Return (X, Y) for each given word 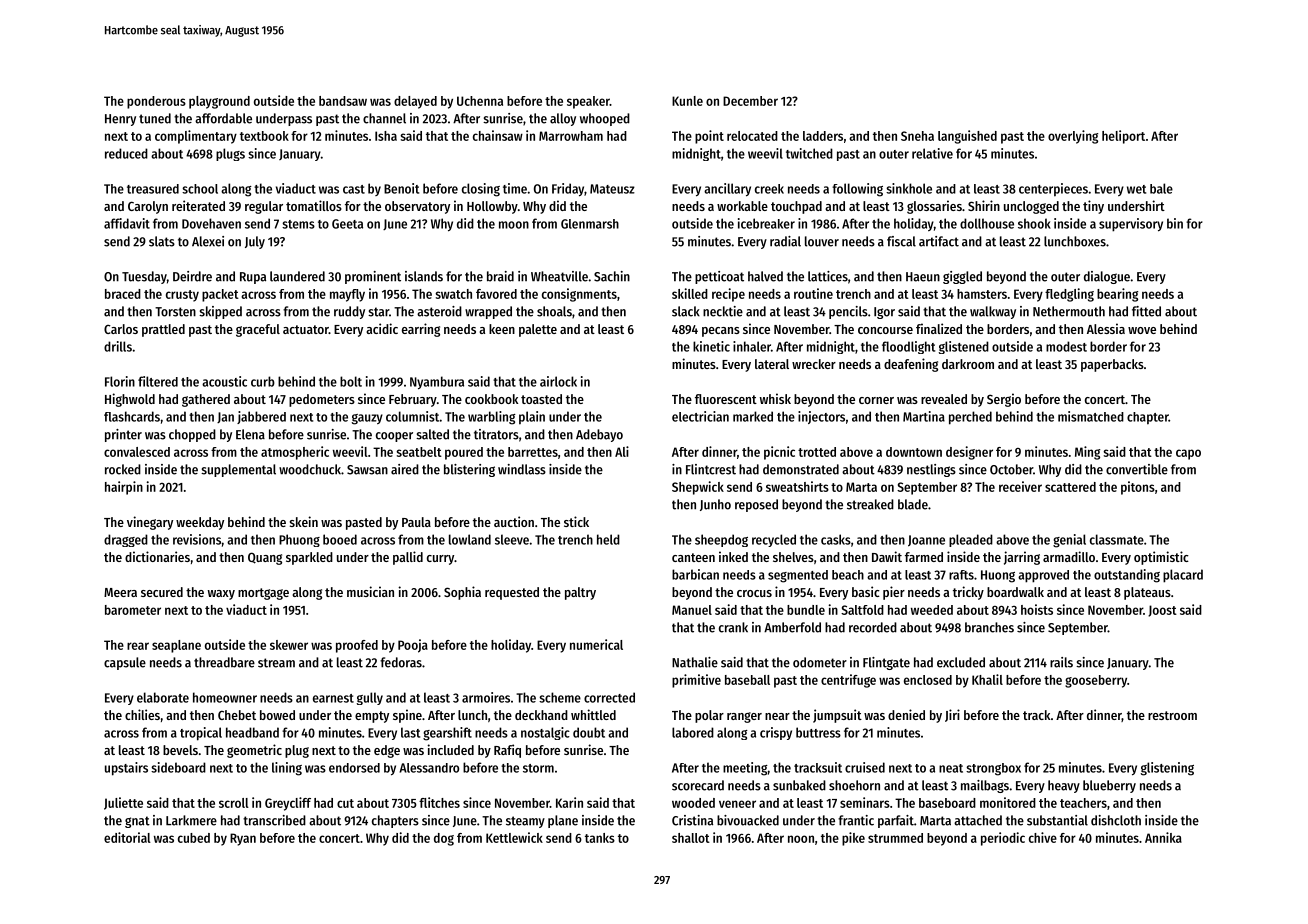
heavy (1064, 786)
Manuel (692, 610)
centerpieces (1053, 190)
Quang (265, 558)
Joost (1162, 611)
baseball (747, 680)
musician (370, 591)
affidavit (127, 223)
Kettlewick (514, 837)
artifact (939, 241)
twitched (809, 153)
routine (813, 293)
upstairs (126, 769)
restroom (1172, 715)
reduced (126, 153)
